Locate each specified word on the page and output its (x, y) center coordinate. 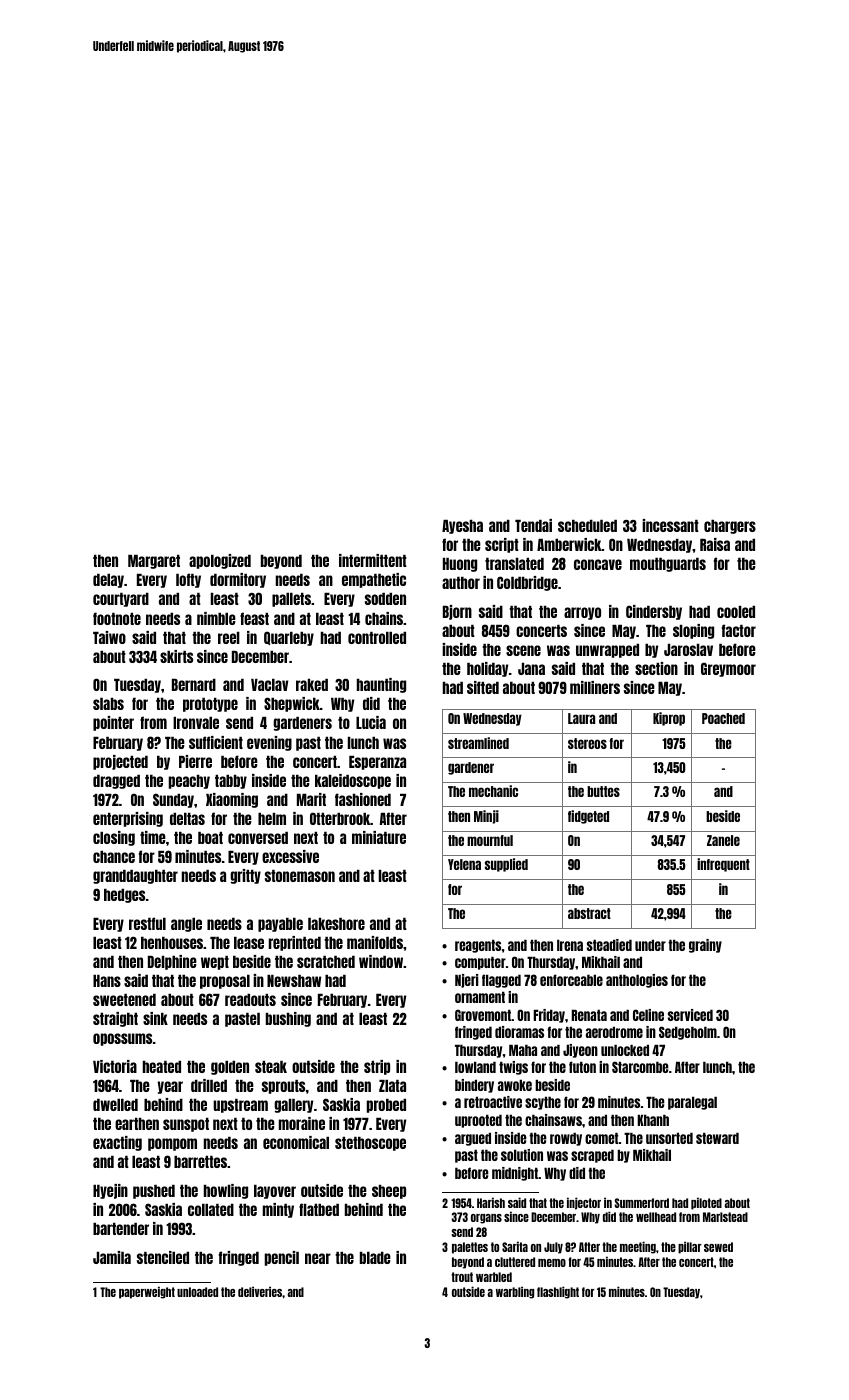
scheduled (587, 526)
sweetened (124, 1000)
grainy (705, 946)
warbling (515, 1292)
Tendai (533, 525)
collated (211, 1210)
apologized (220, 561)
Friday (549, 1016)
